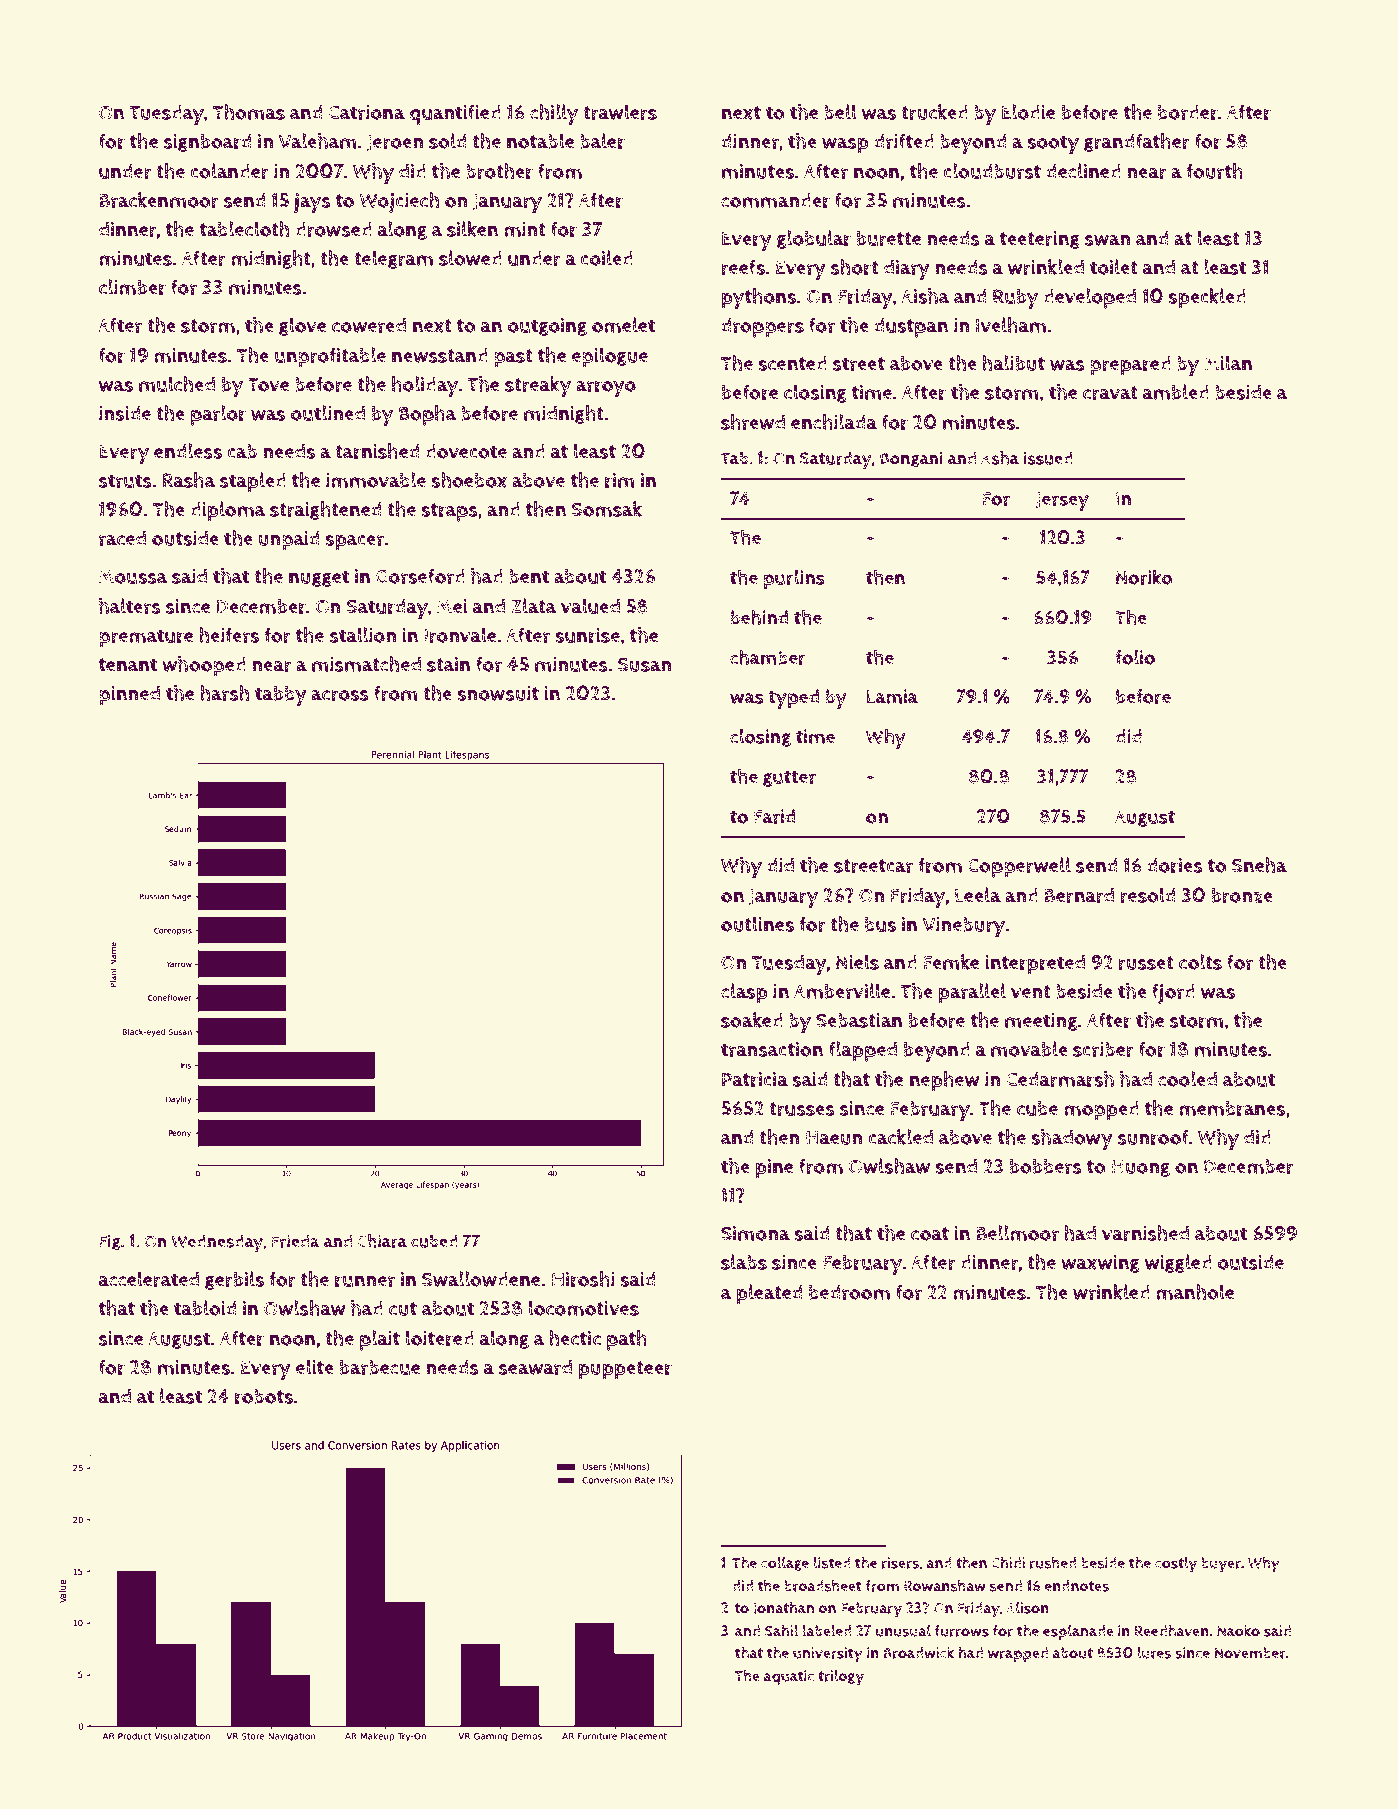 This screenshot has height=1809, width=1398. What do you see at coordinates (627, 1340) in the screenshot?
I see `path` at bounding box center [627, 1340].
